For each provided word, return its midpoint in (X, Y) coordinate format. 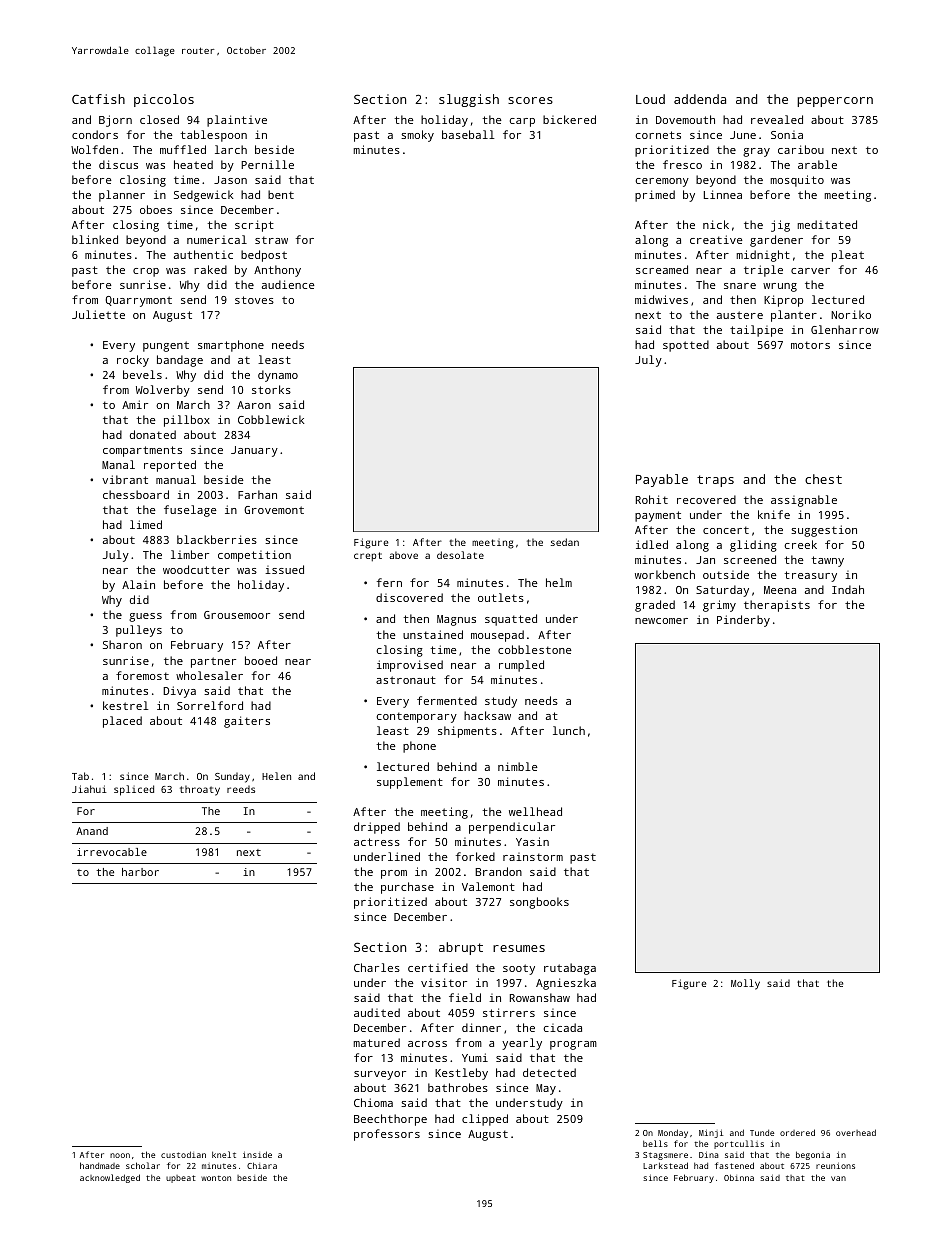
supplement (410, 783)
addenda (700, 99)
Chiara (262, 1165)
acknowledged (110, 1178)
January (254, 451)
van (838, 1178)
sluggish (469, 100)
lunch (569, 730)
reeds (241, 789)
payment (658, 516)
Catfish (98, 99)
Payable (662, 480)
